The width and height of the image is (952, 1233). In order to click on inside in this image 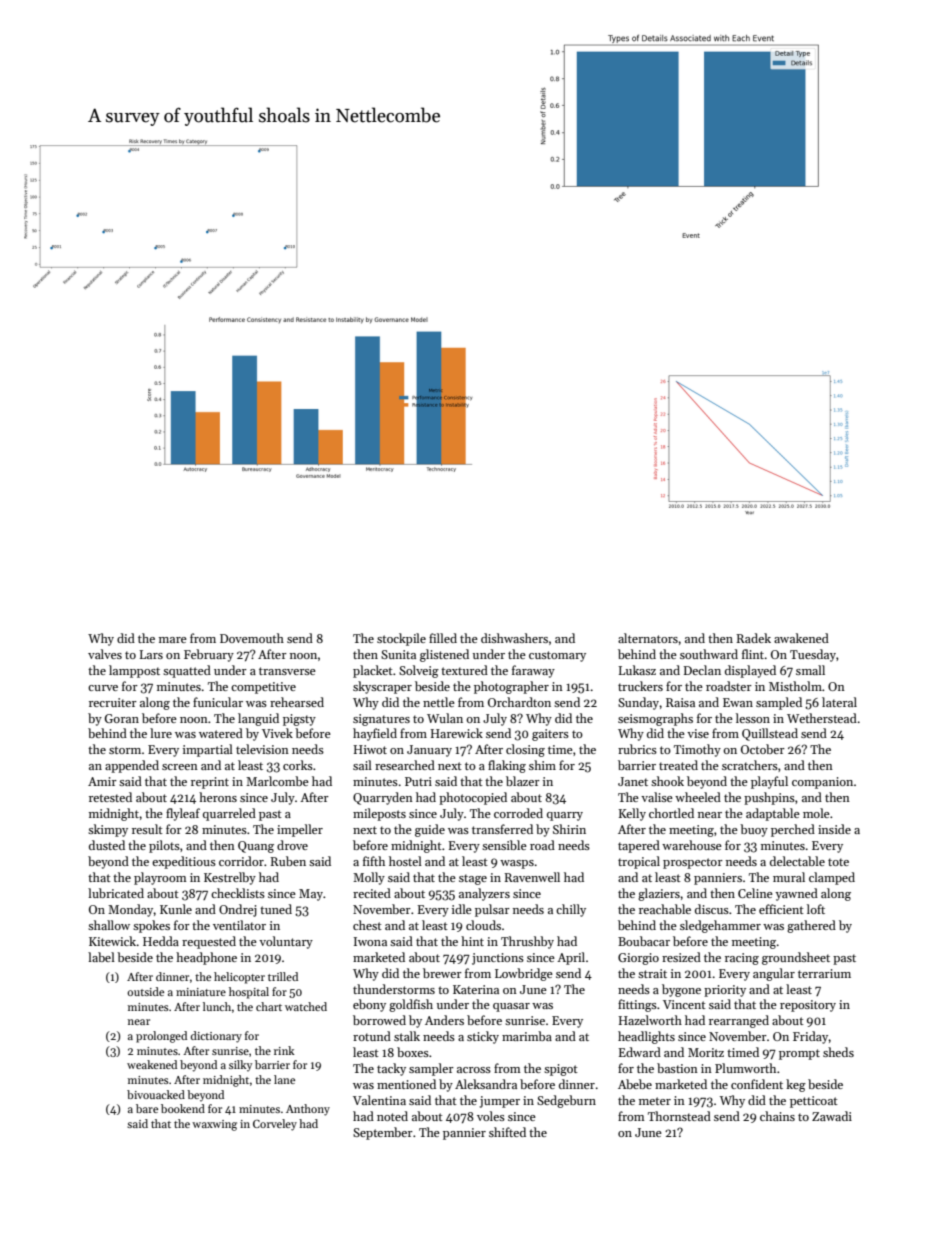, I will do `click(834, 829)`.
